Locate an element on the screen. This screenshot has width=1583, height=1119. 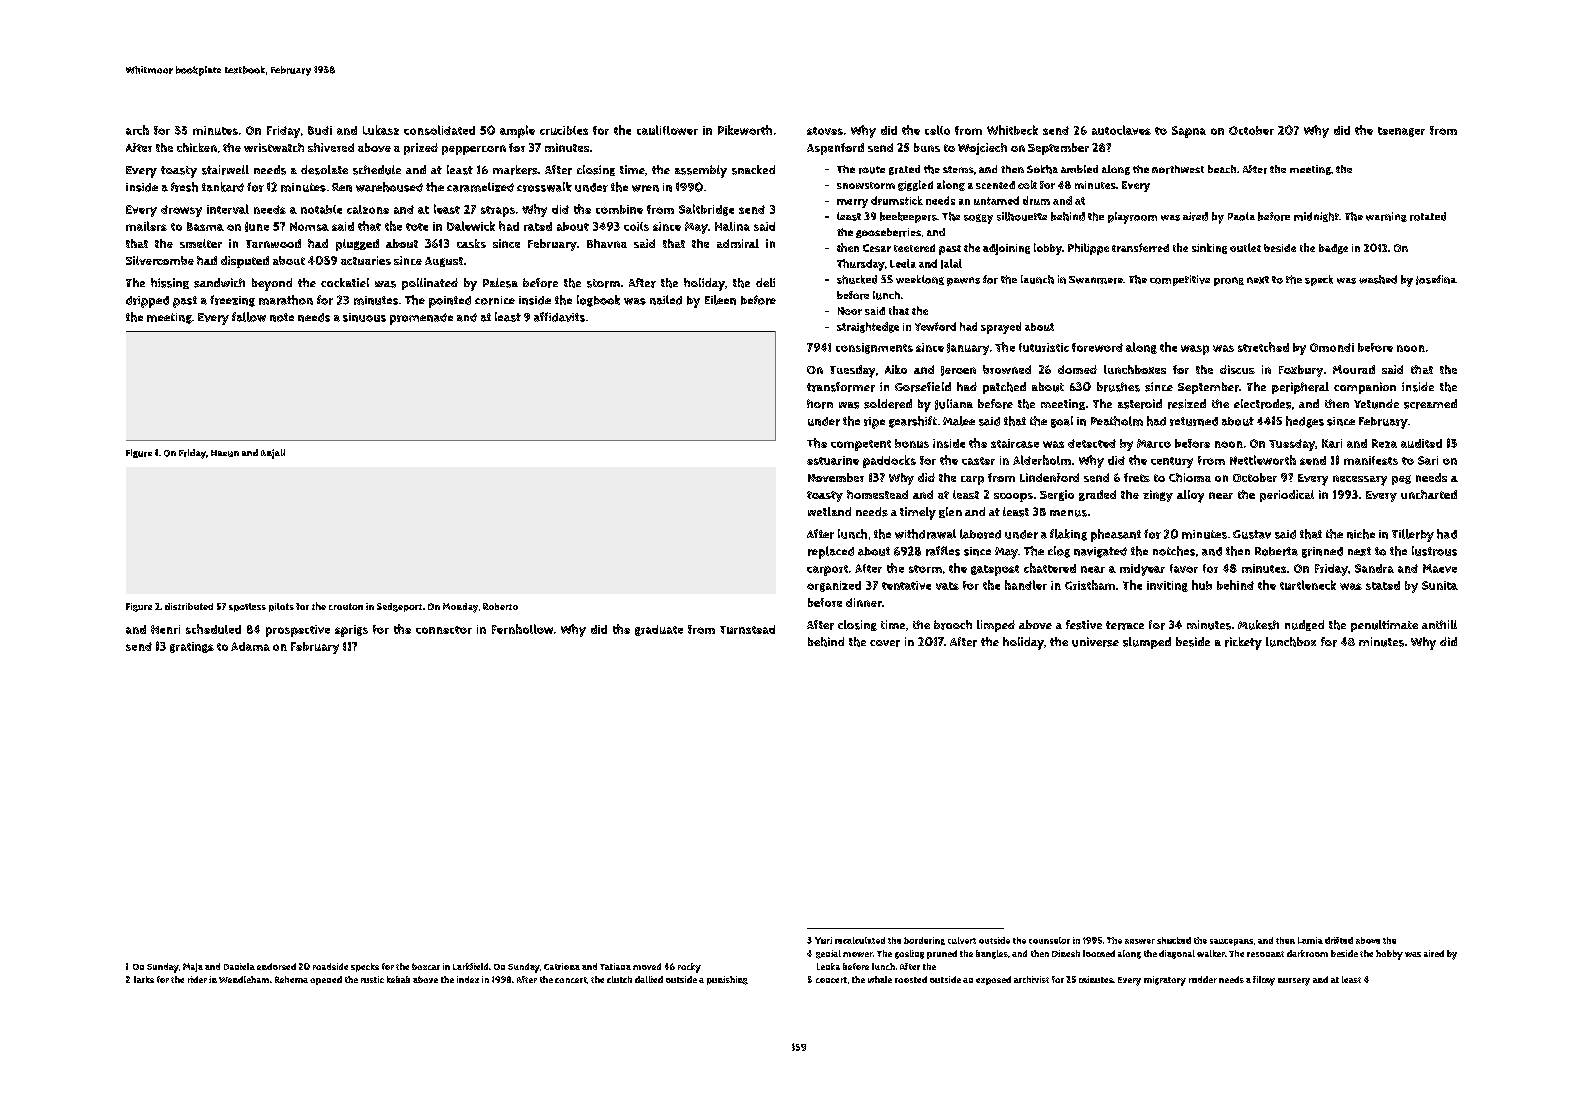
gratings is located at coordinates (192, 647).
